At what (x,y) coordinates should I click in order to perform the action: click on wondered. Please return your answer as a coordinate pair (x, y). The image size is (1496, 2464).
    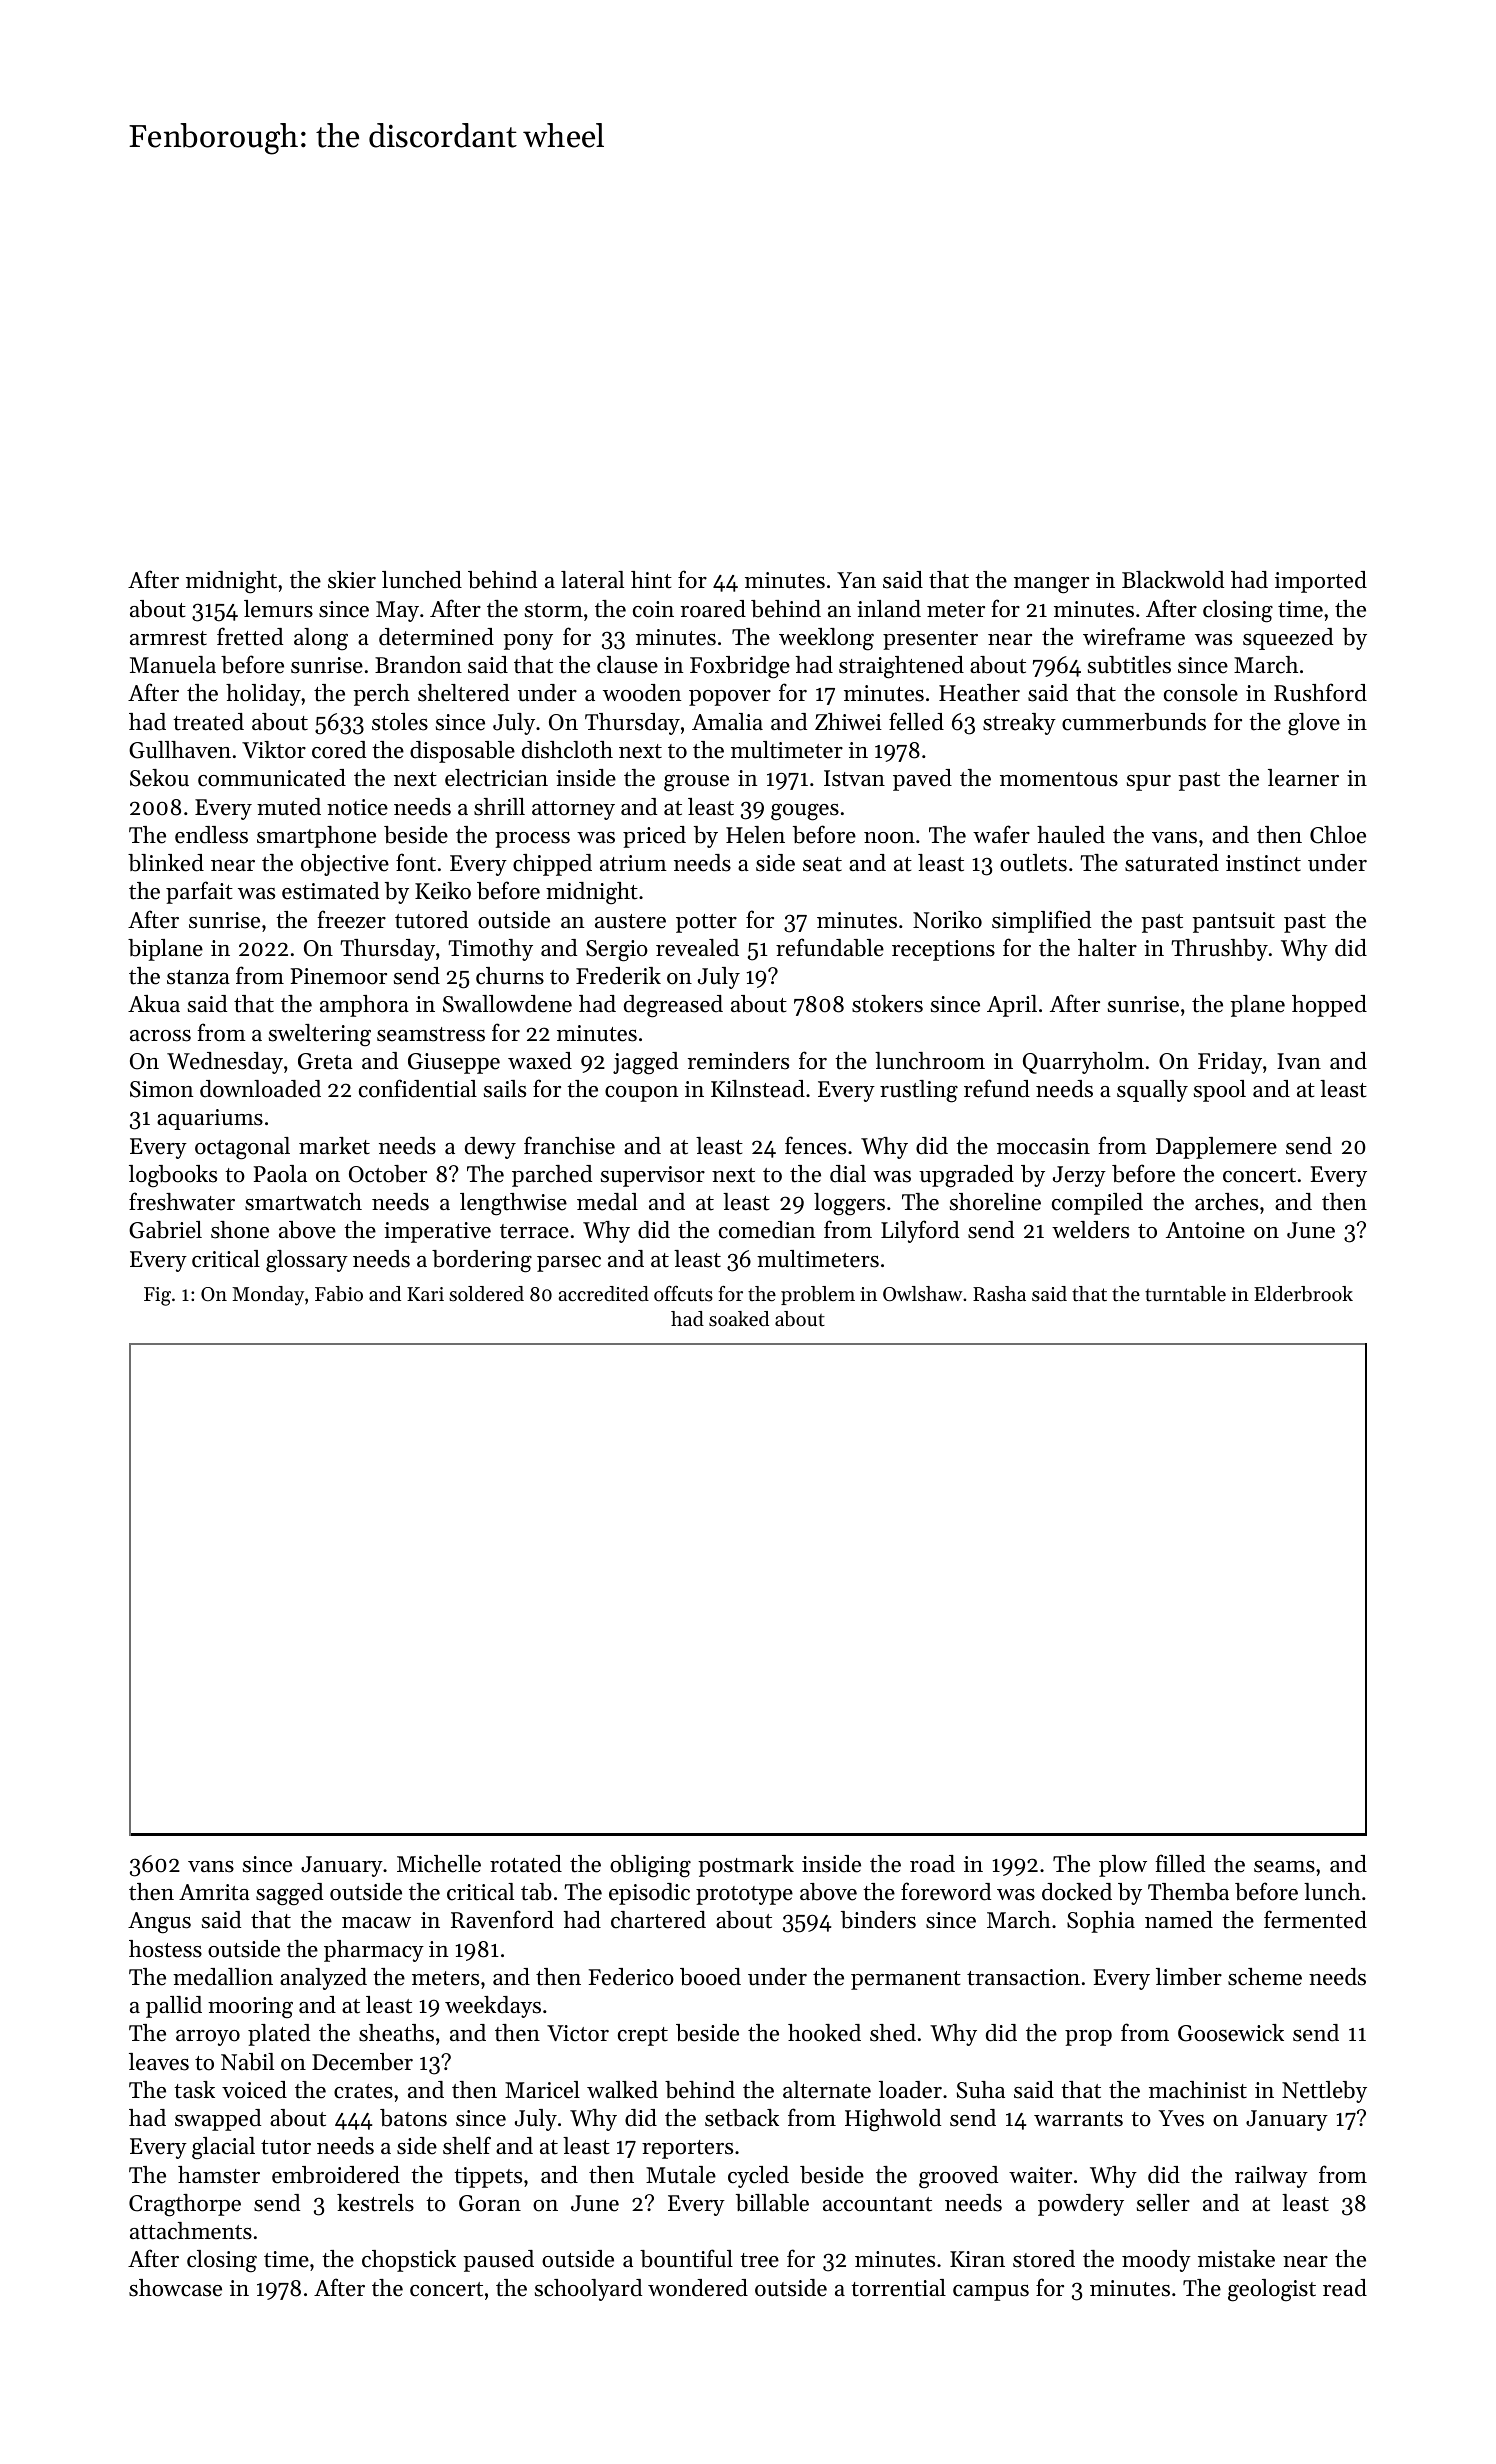
    Looking at the image, I should click on (698, 2288).
